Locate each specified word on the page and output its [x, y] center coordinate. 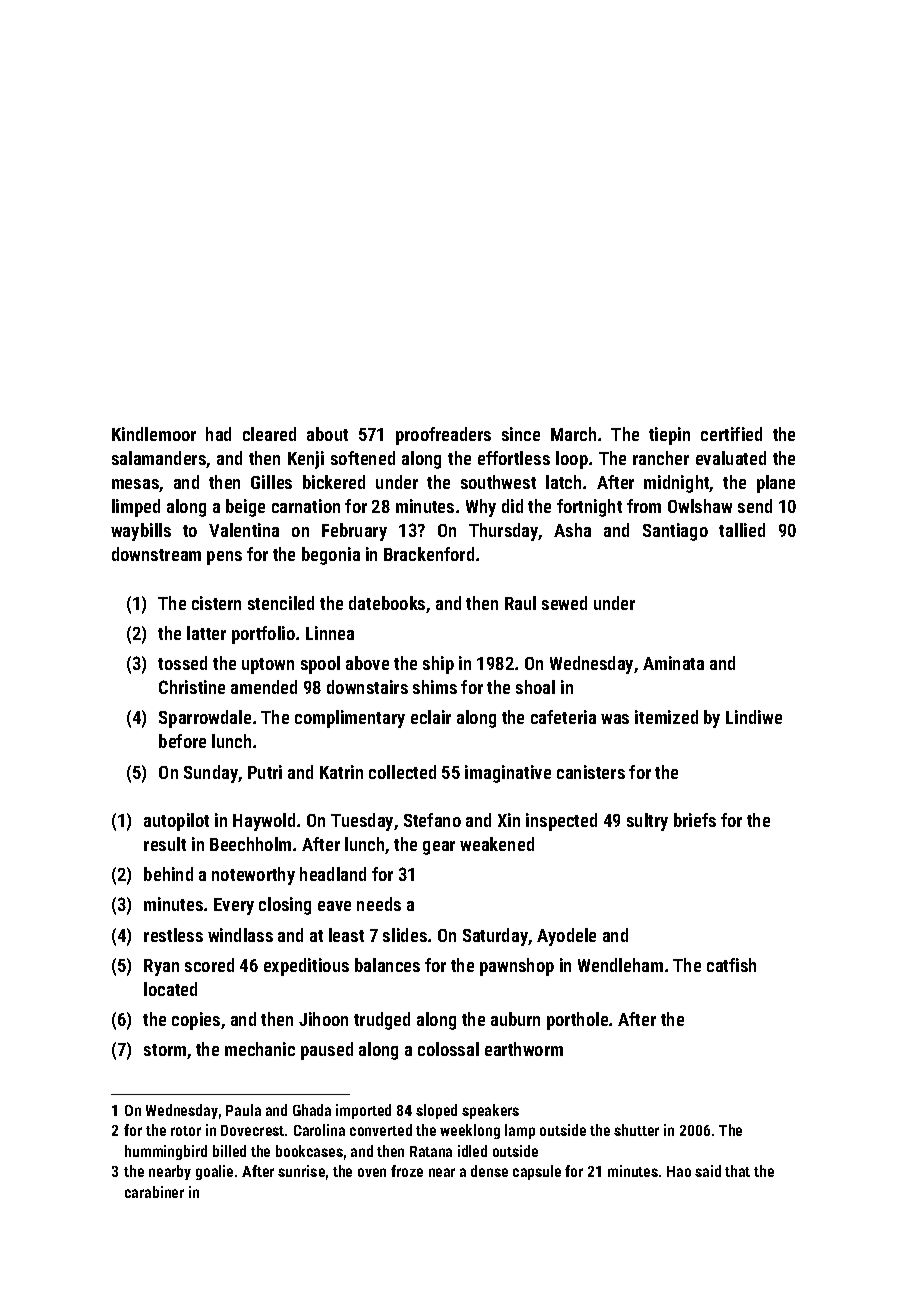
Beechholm [250, 844]
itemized [666, 717]
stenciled [281, 603]
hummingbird [166, 1152]
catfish [731, 965]
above [367, 663]
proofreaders [443, 436]
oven [372, 1172]
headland [333, 874]
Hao [679, 1171]
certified [731, 434]
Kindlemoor [154, 434]
